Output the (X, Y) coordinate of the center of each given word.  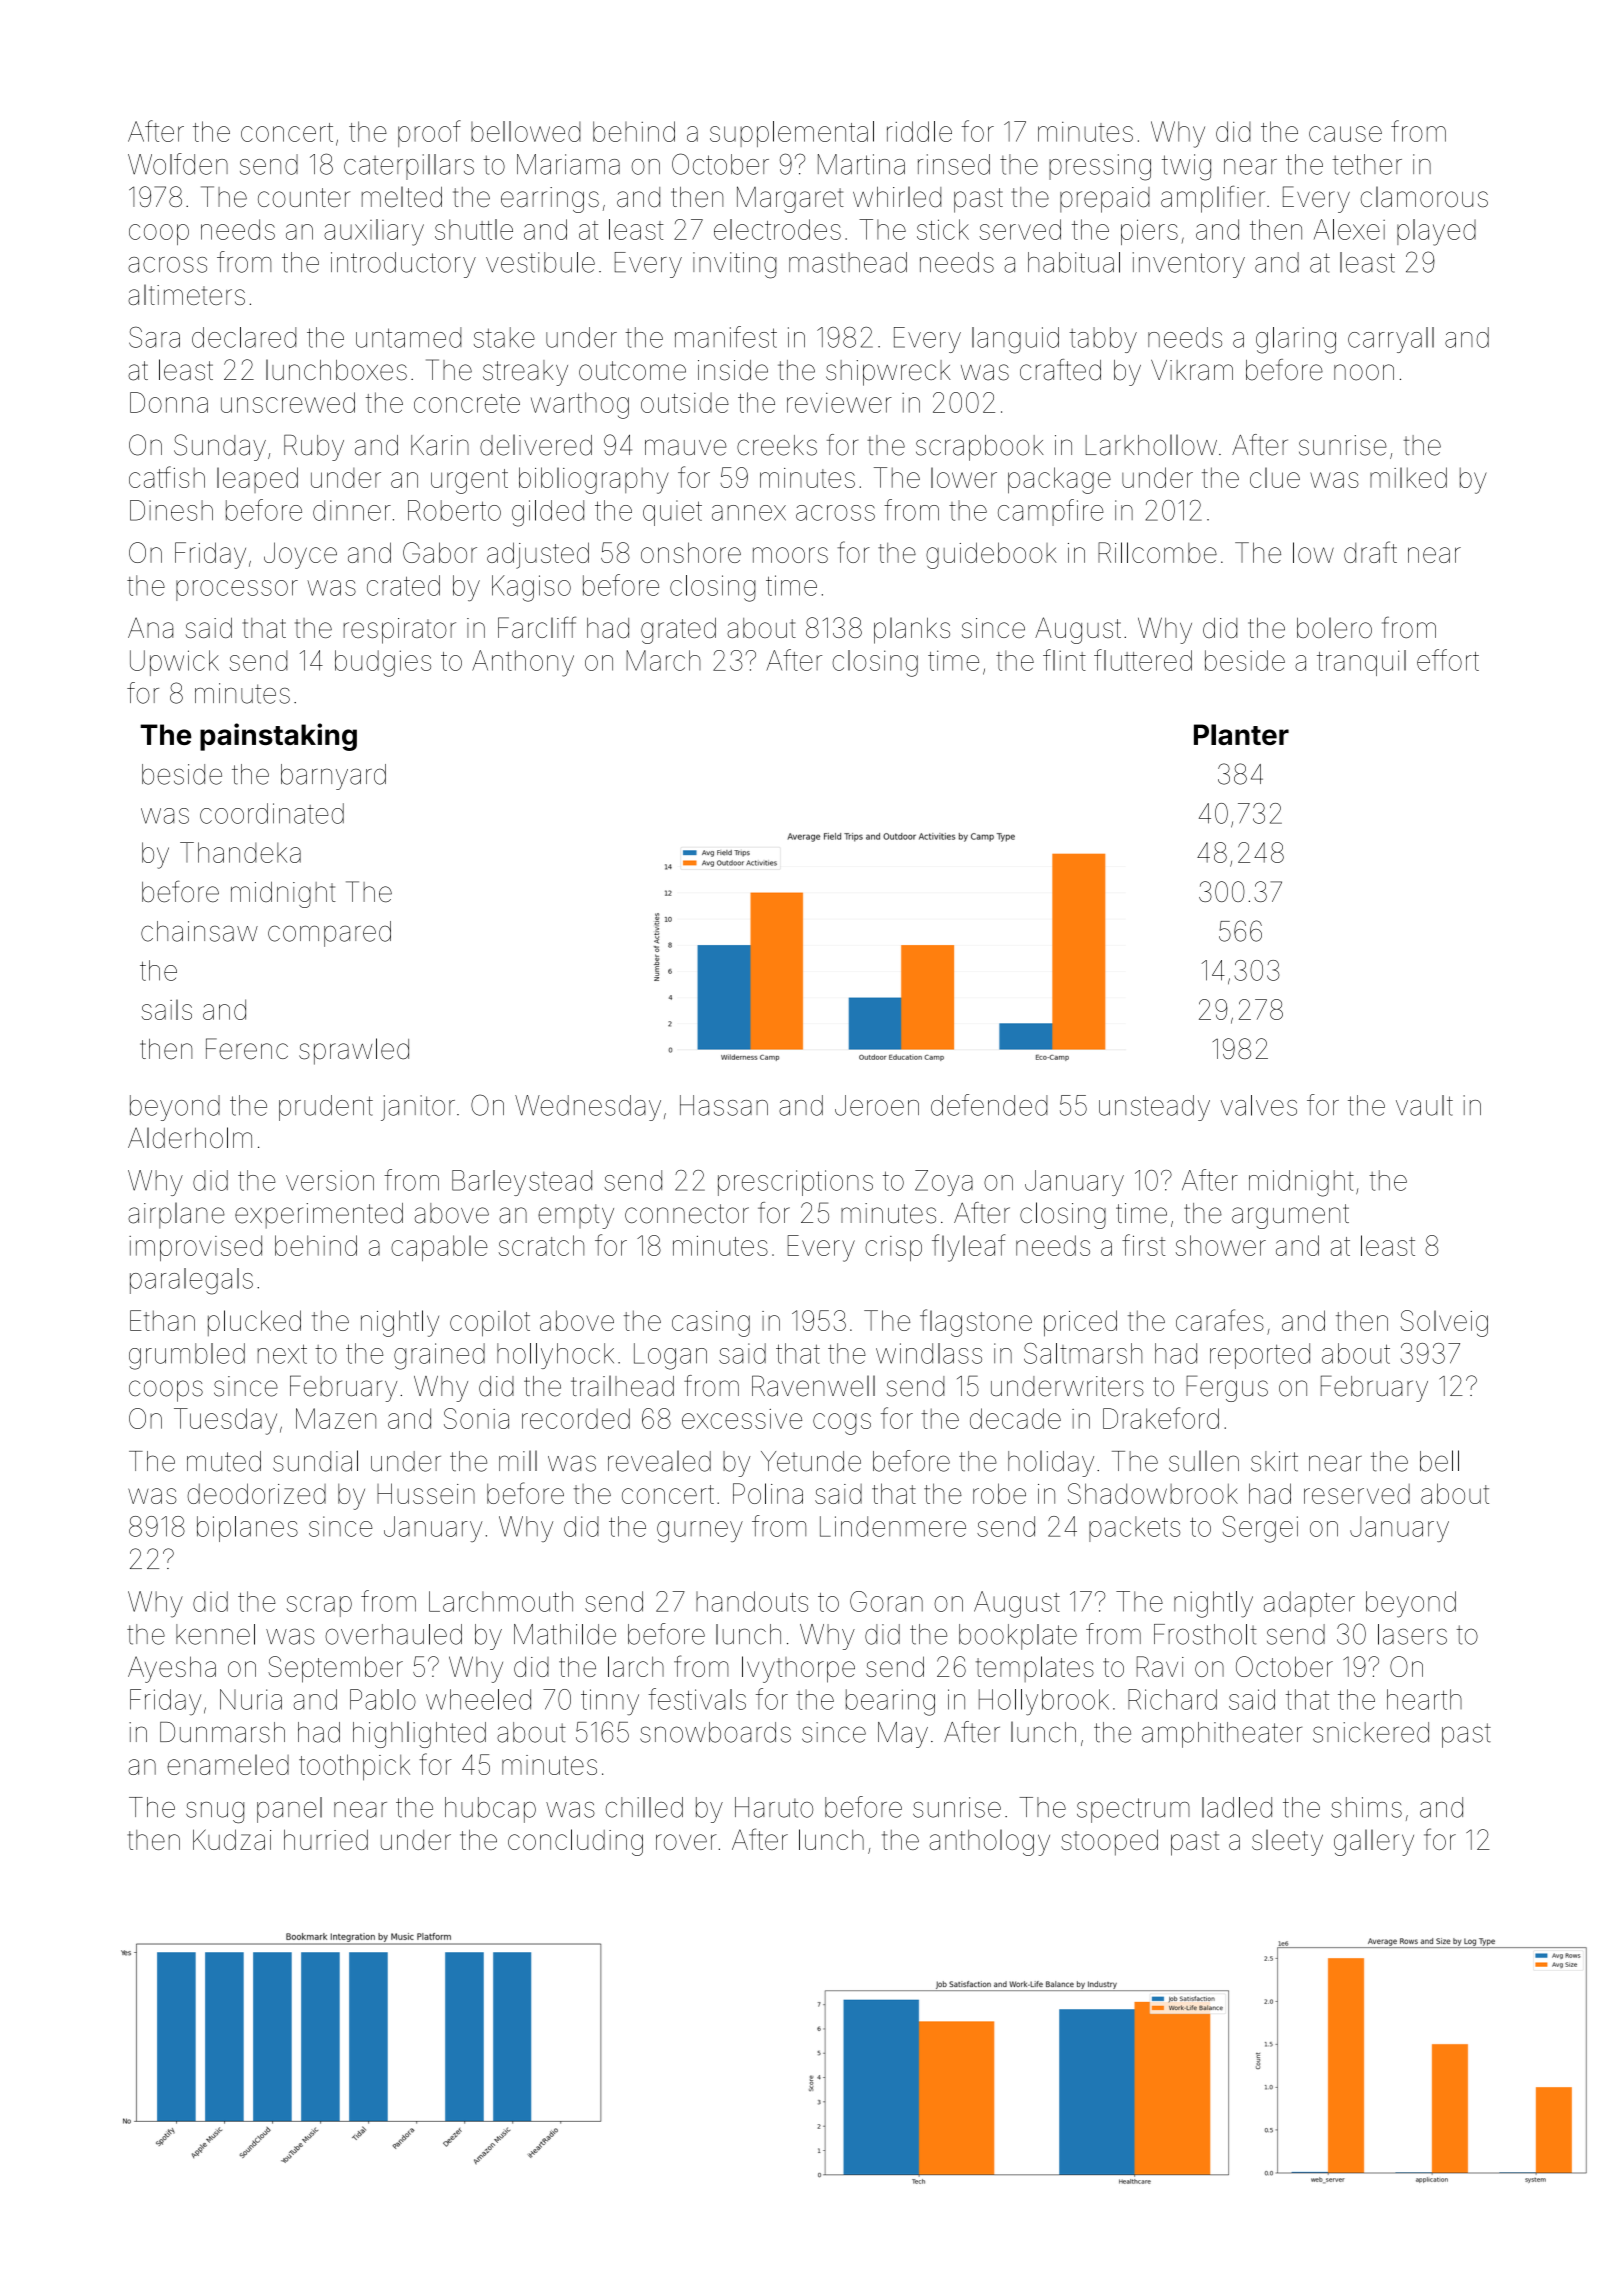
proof (429, 133)
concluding (575, 1842)
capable (439, 1248)
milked (1408, 477)
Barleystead (522, 1183)
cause (1345, 134)
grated (678, 631)
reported (1260, 1356)
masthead (848, 262)
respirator (400, 631)
